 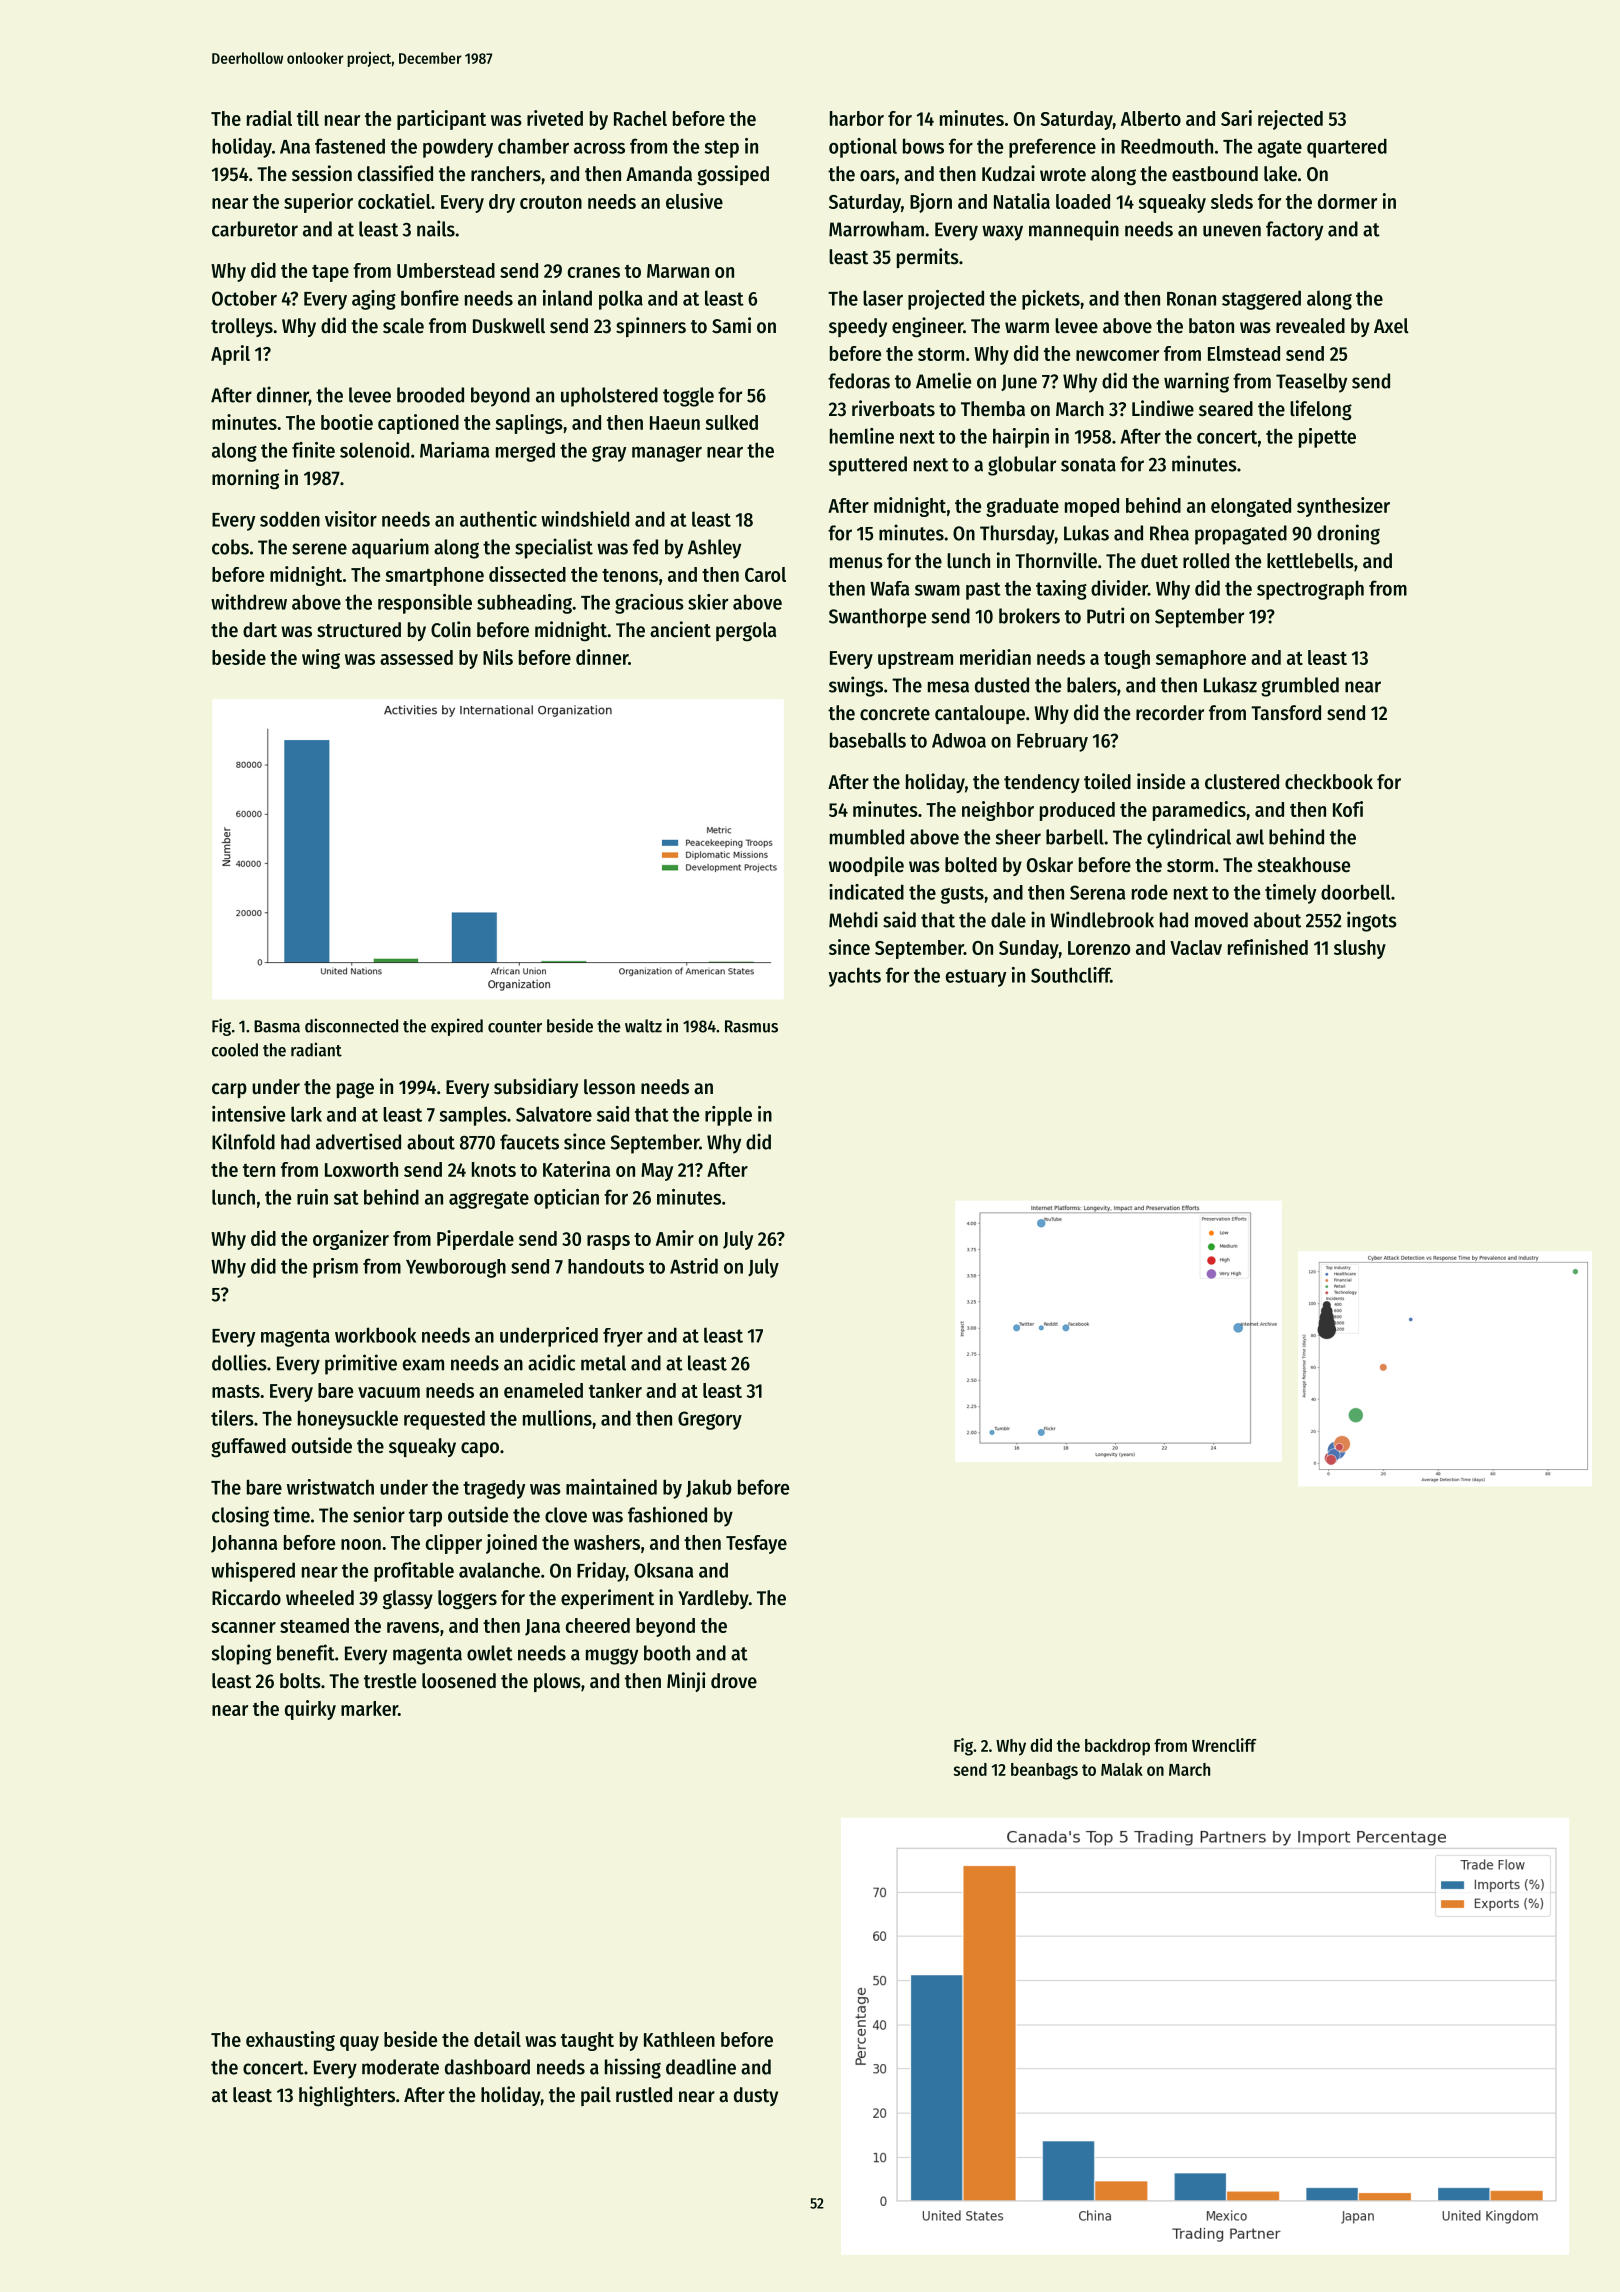 I want to click on quay, so click(x=359, y=2043).
